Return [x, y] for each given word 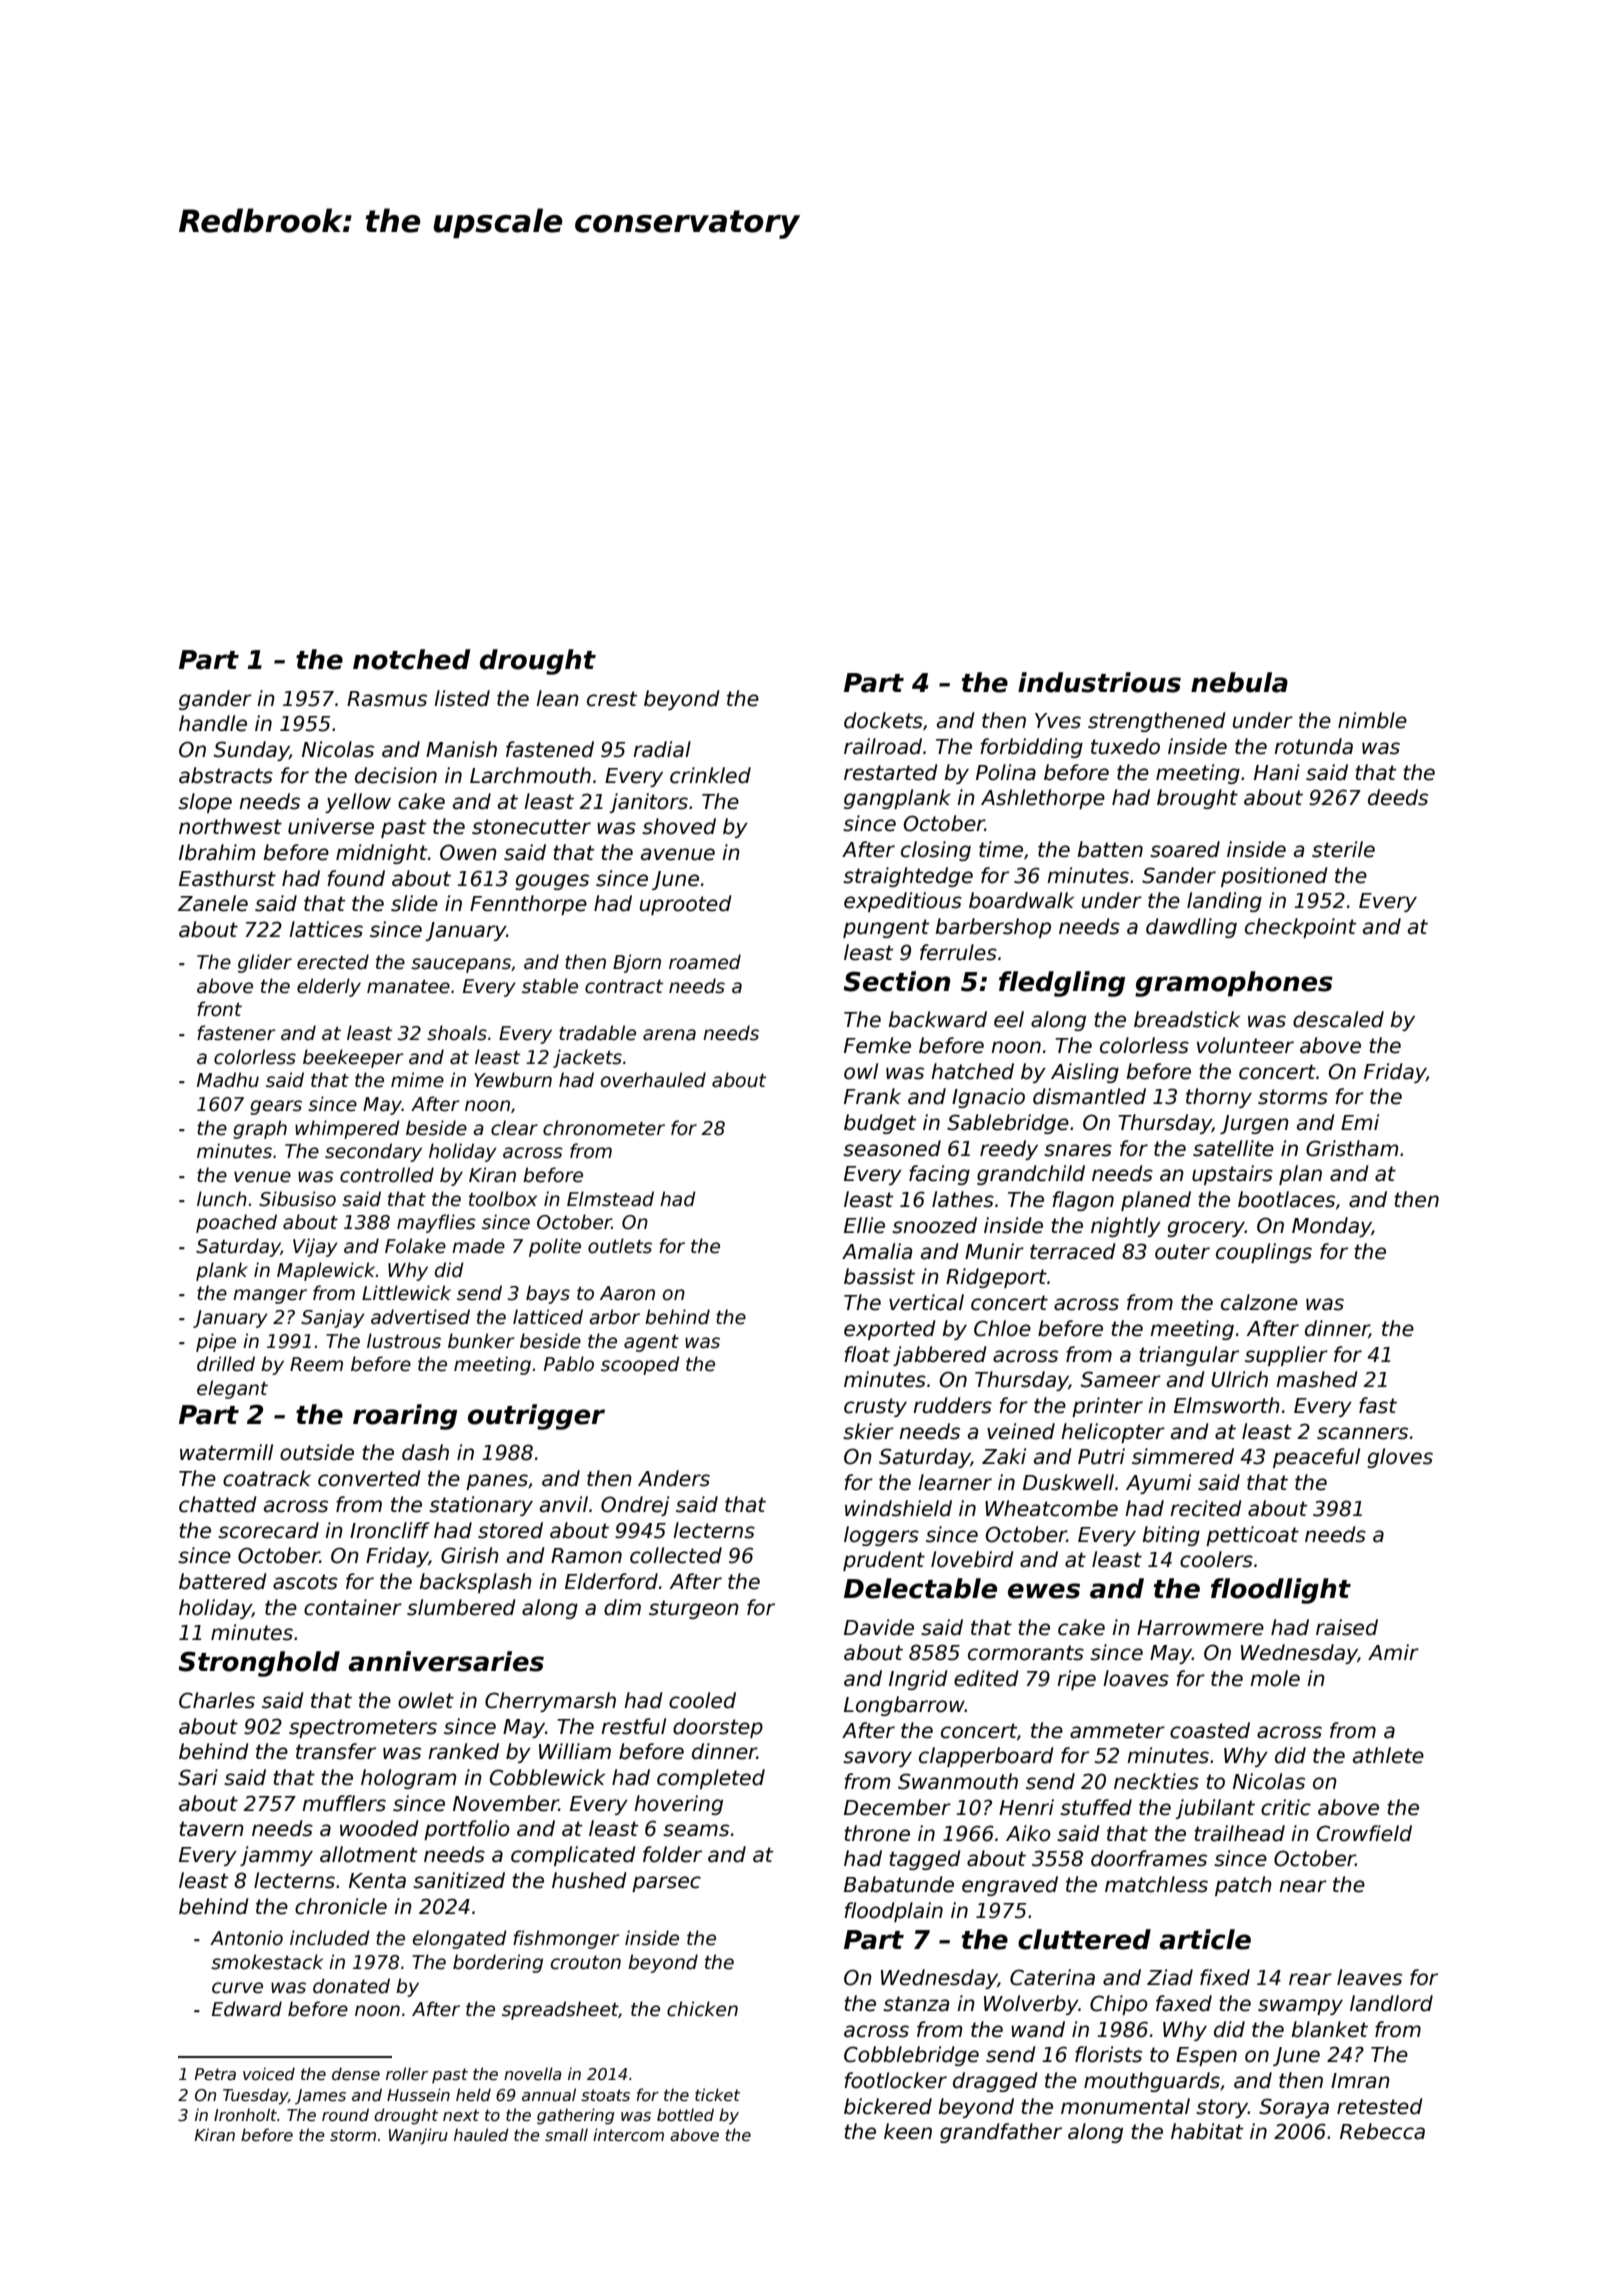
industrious [1099, 682]
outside [317, 1452]
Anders [674, 1478]
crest [612, 699]
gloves [1400, 1458]
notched [411, 659]
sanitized [459, 1880]
